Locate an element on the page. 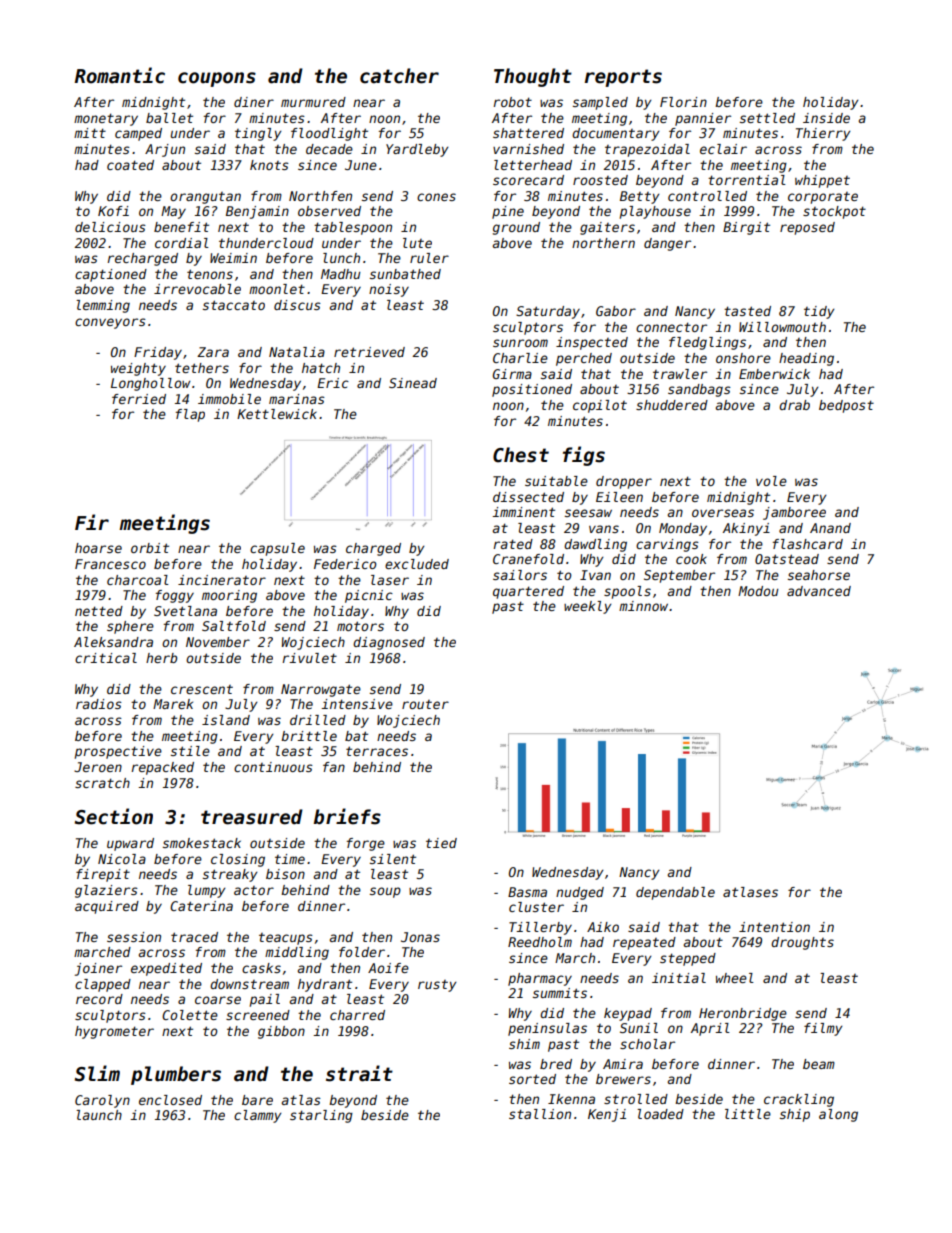 Image resolution: width=952 pixels, height=1233 pixels. Chest is located at coordinates (521, 455).
